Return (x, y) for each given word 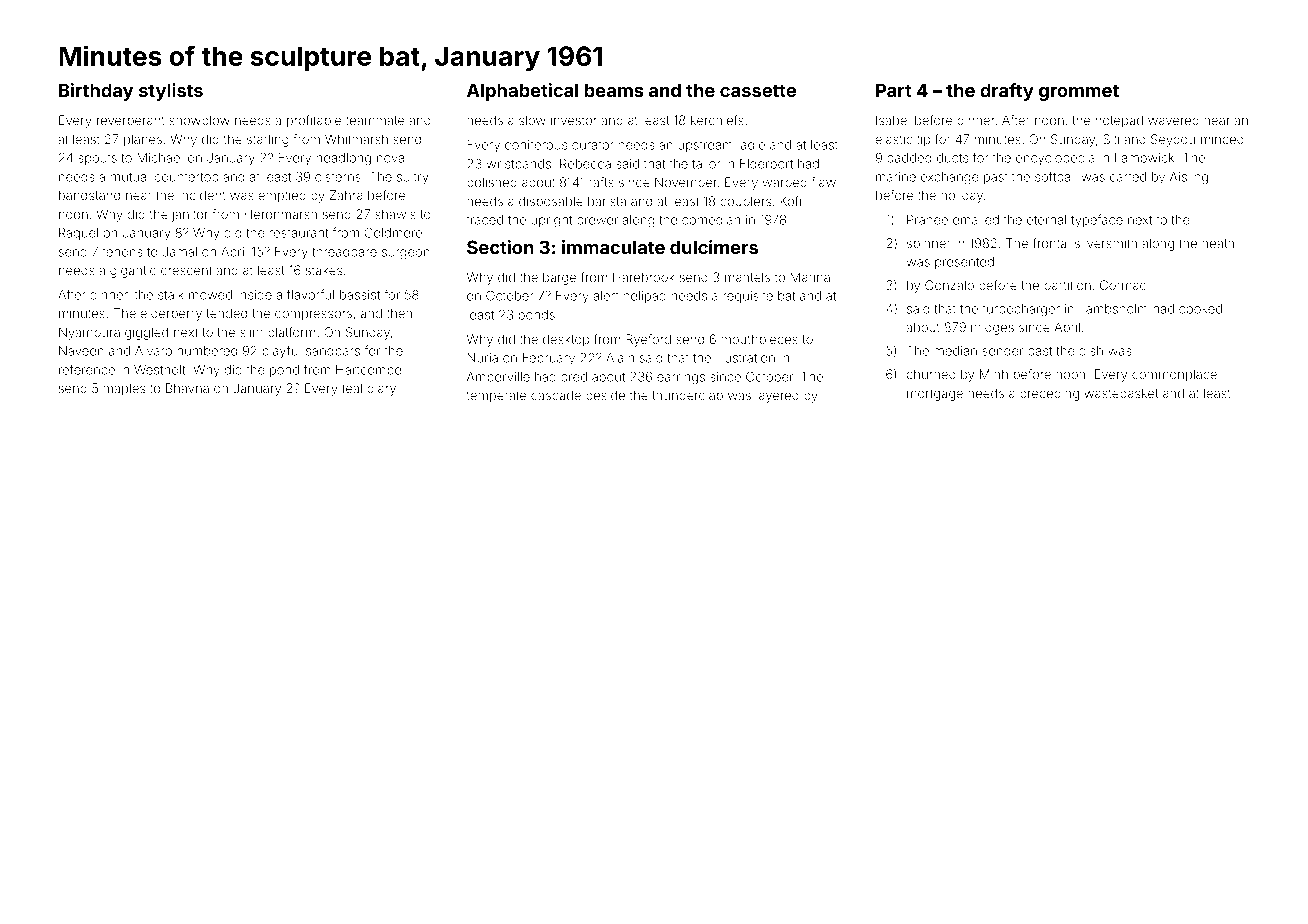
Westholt (159, 370)
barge (559, 278)
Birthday (96, 92)
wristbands (518, 164)
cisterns (338, 177)
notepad (1119, 121)
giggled (146, 333)
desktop (566, 340)
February (549, 359)
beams (614, 90)
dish (1091, 351)
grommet (1079, 92)
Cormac (1123, 285)
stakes (324, 270)
